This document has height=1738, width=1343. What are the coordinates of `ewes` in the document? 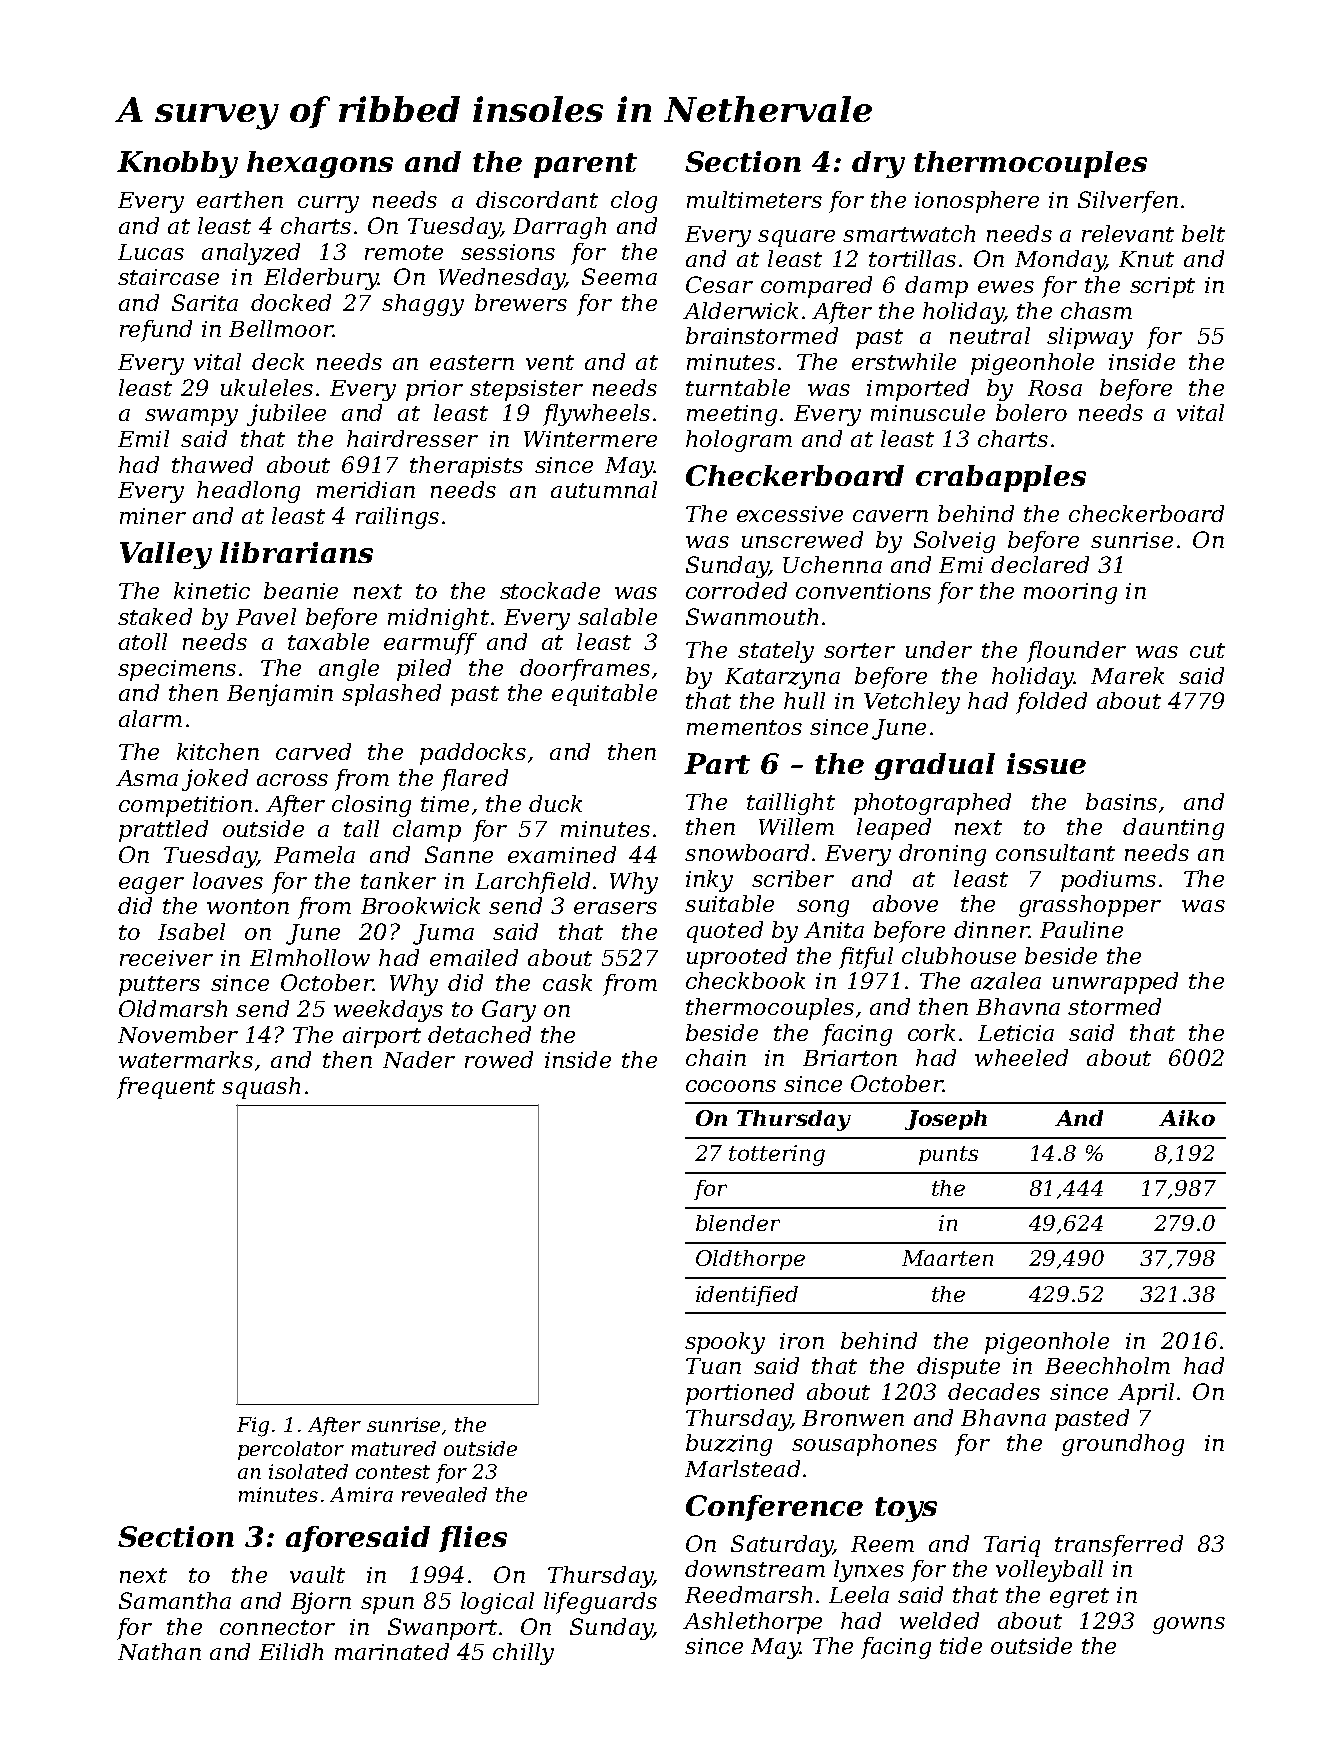 It's located at (1006, 287).
